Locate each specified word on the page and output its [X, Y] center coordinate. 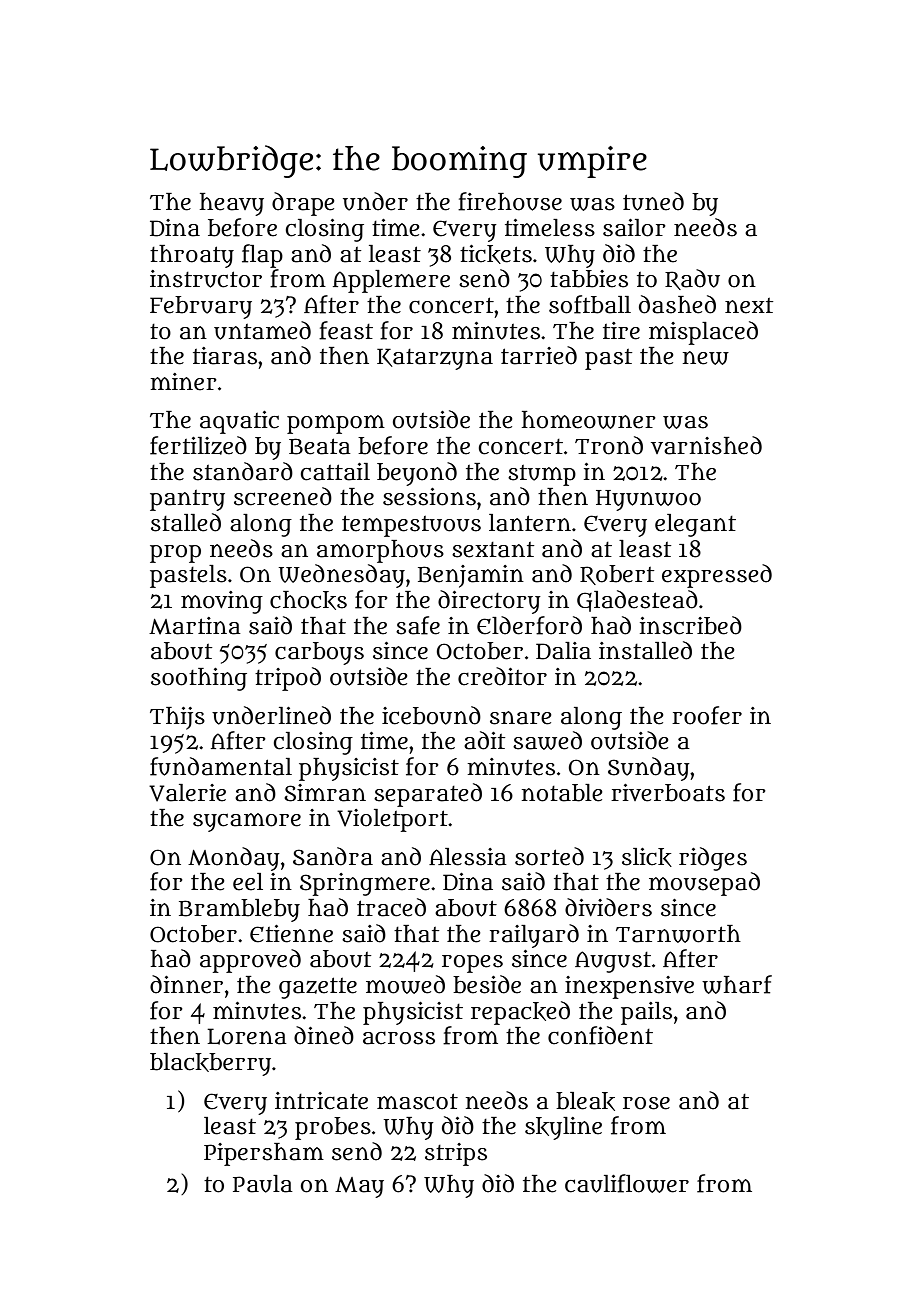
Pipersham [264, 1154]
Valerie [187, 793]
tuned [653, 201]
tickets [496, 254]
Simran [325, 793]
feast [346, 330]
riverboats [668, 793]
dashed [677, 304]
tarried [539, 355]
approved [250, 961]
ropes [472, 964]
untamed [262, 330]
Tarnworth [678, 934]
